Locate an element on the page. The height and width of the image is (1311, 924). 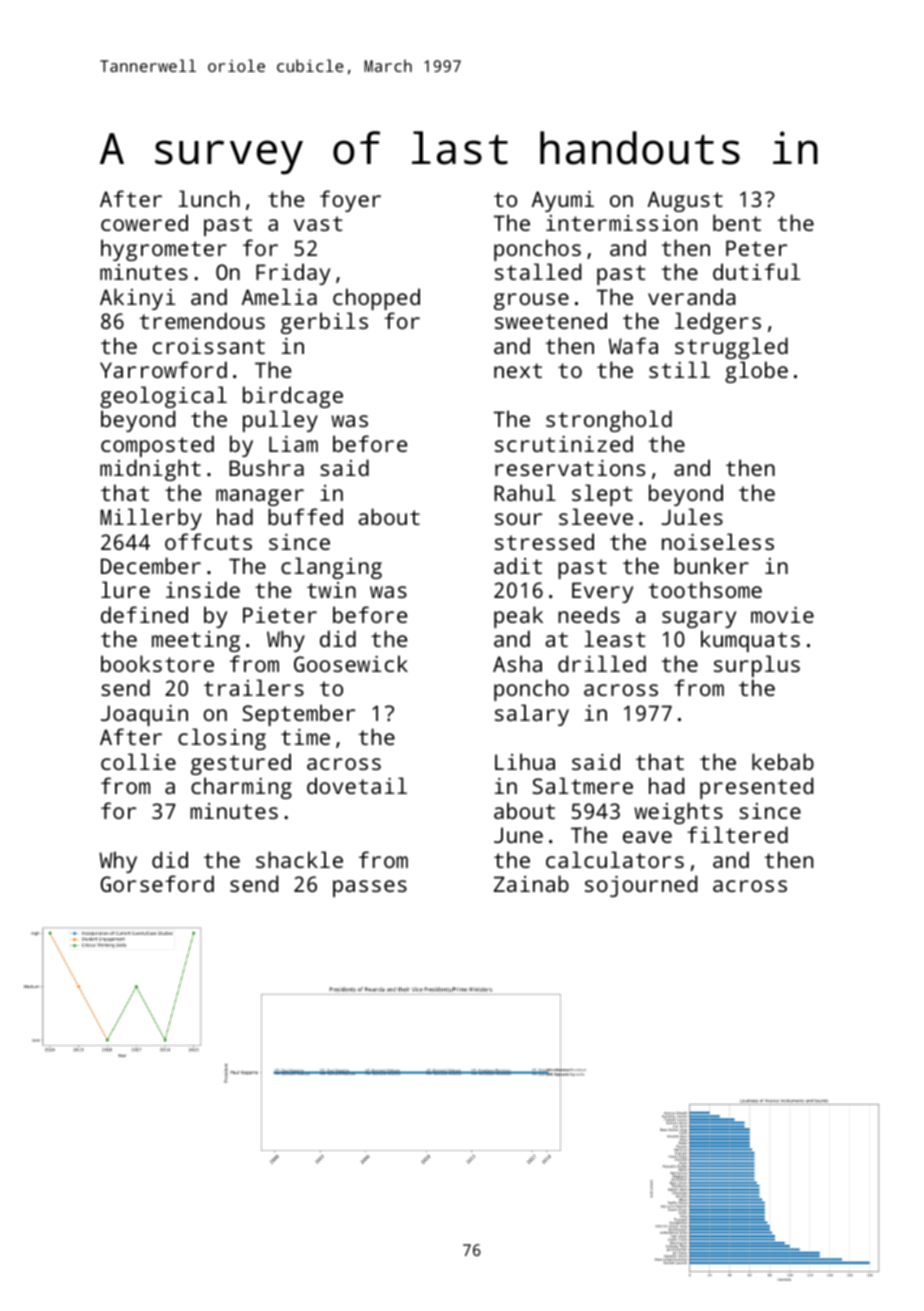
geological is located at coordinates (163, 397).
